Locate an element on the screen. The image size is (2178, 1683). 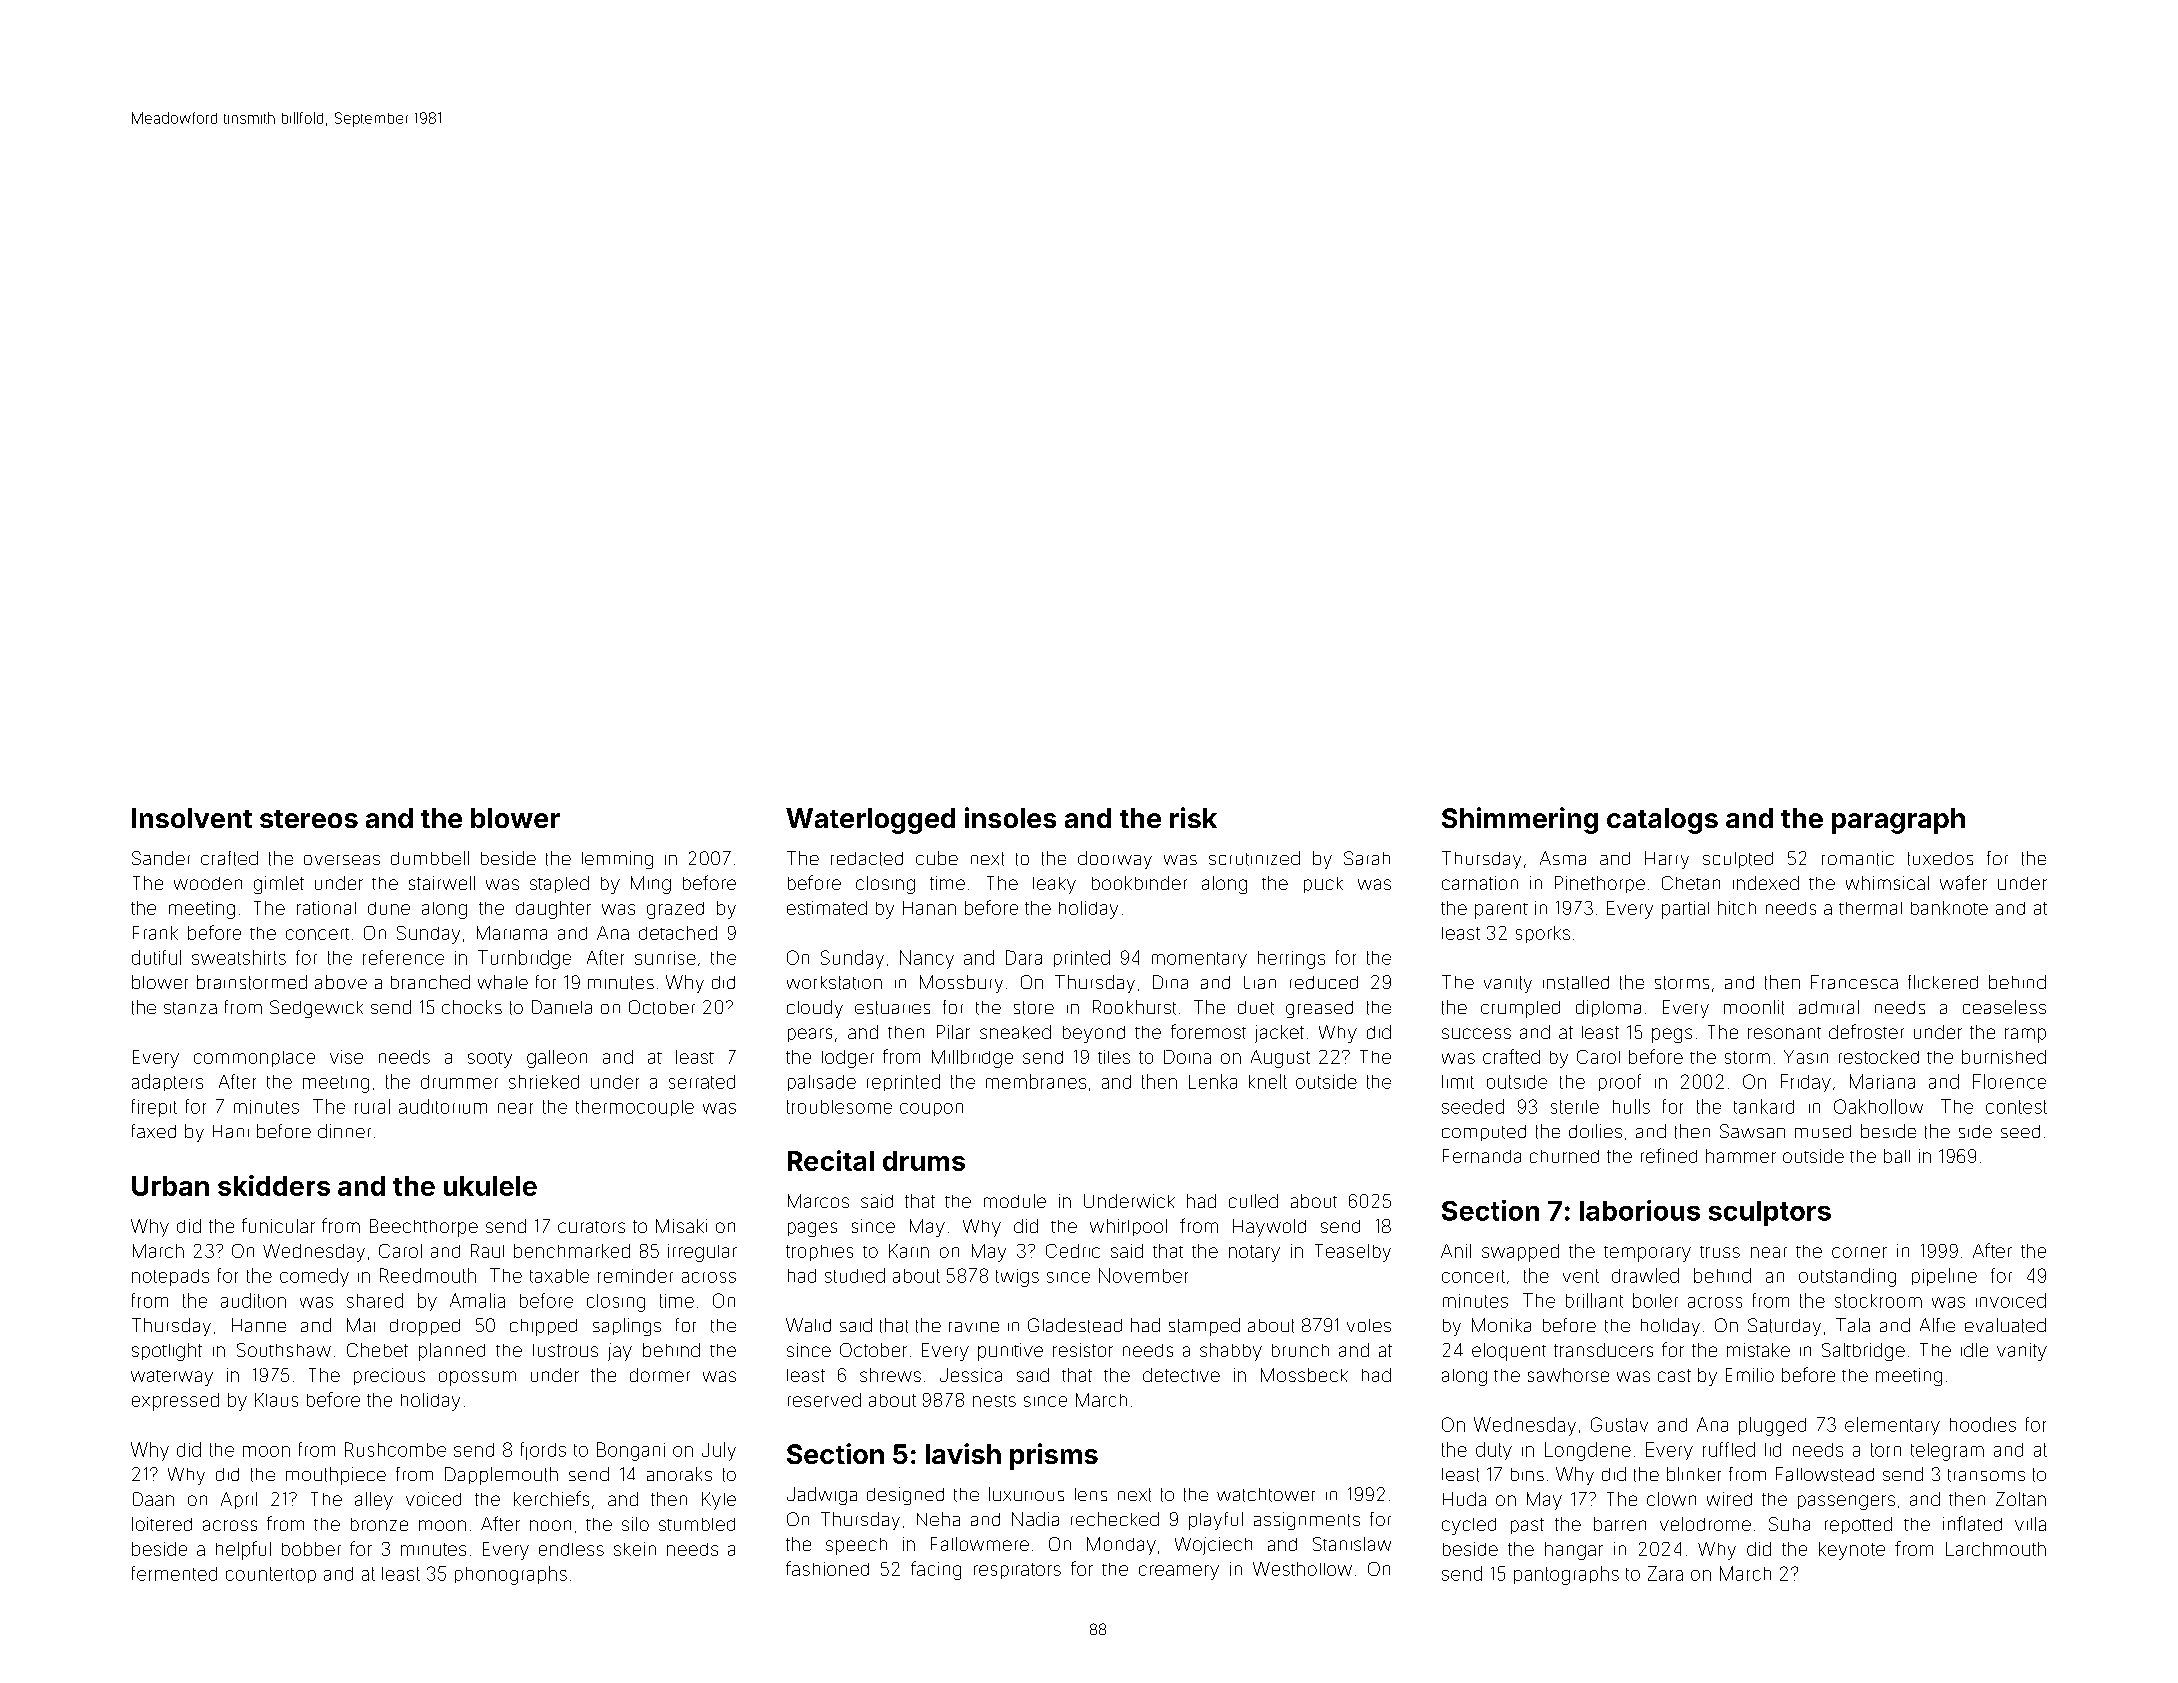
Mossbury is located at coordinates (961, 984).
